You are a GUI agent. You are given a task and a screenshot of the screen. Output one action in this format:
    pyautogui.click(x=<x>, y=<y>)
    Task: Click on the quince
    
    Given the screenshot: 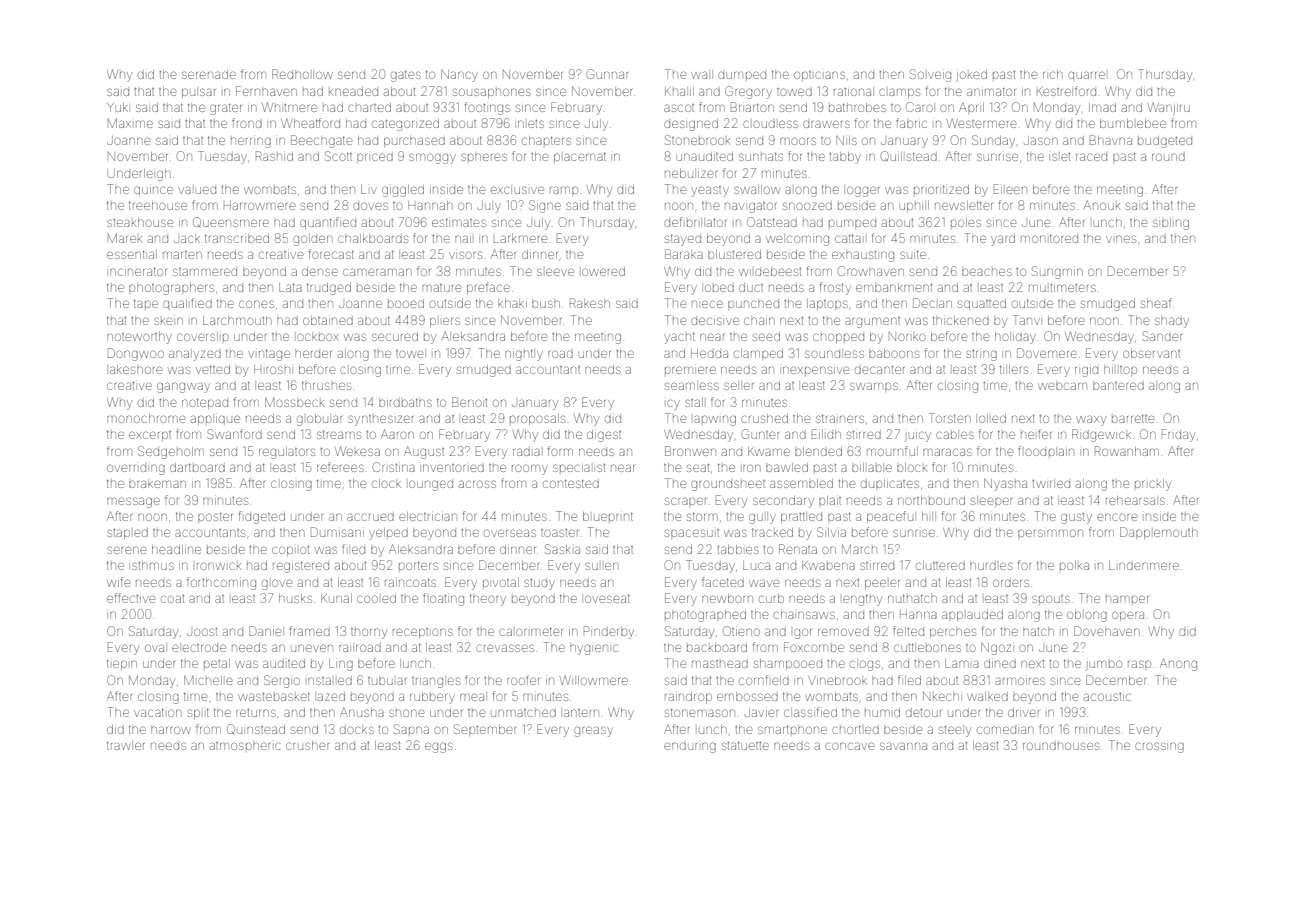 What is the action you would take?
    pyautogui.click(x=153, y=191)
